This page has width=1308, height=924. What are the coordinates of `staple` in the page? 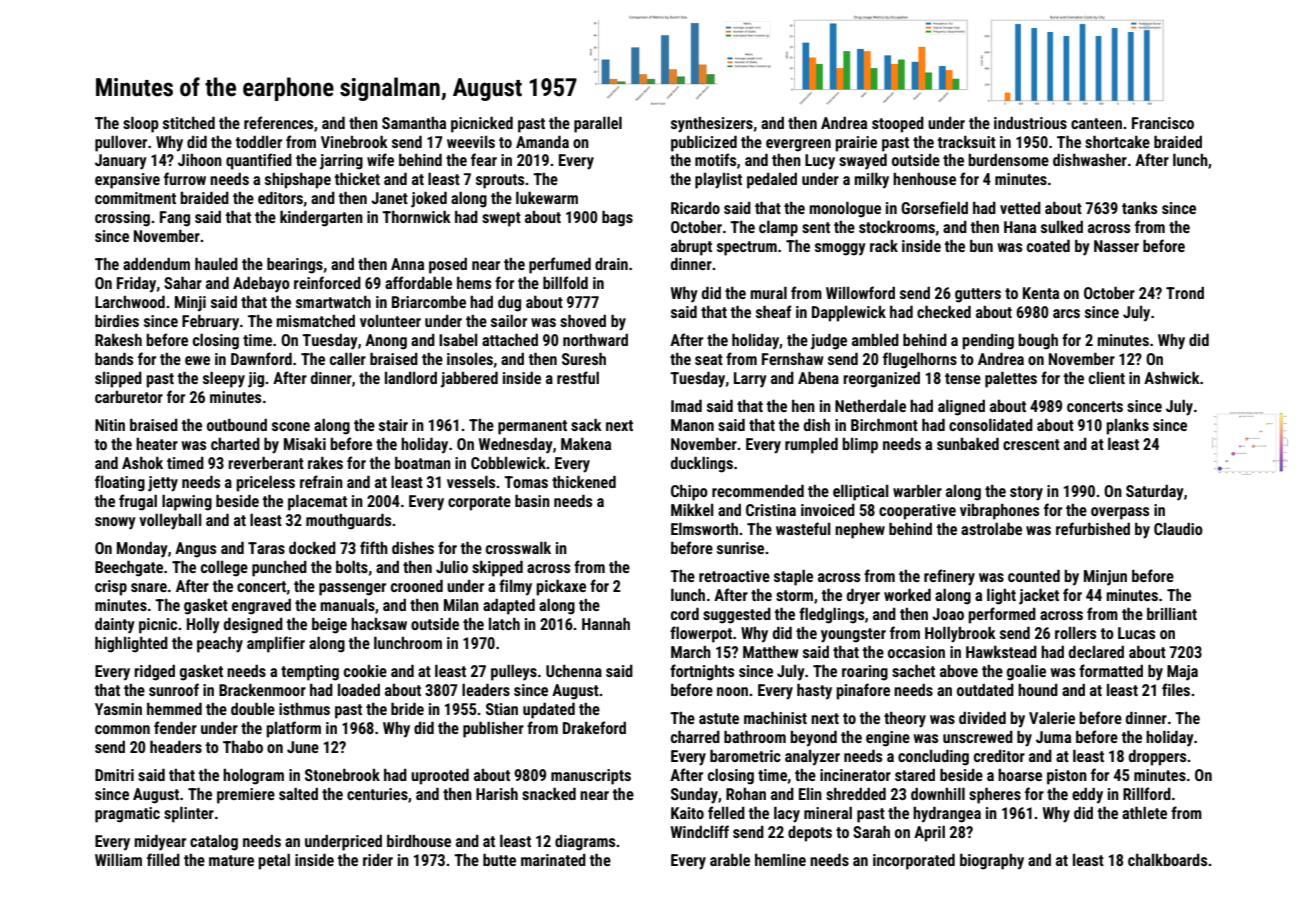 It's located at (793, 578).
